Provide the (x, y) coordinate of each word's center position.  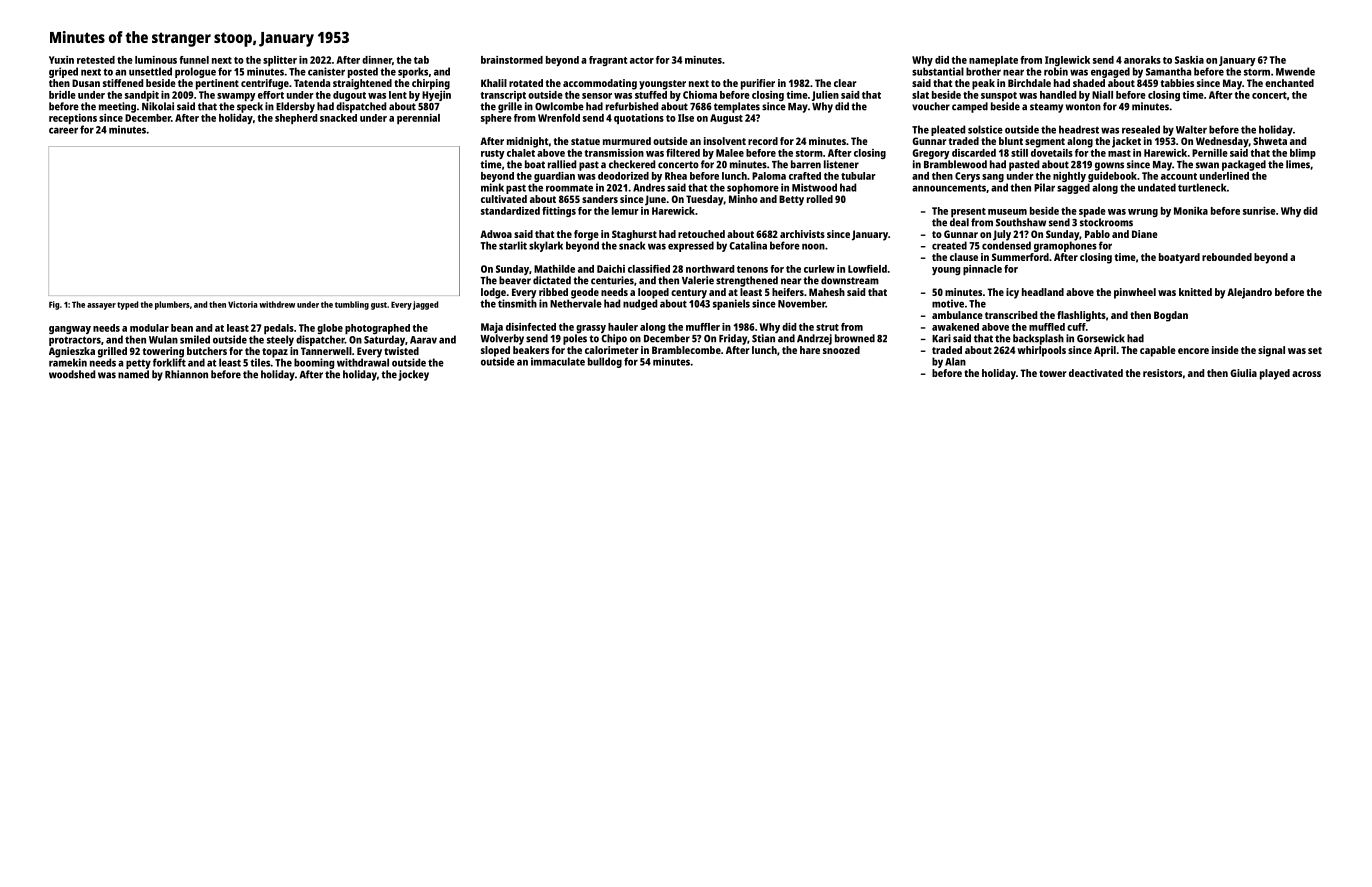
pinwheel (1135, 293)
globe (330, 329)
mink (492, 187)
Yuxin (61, 60)
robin (1056, 71)
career (63, 130)
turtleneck (1202, 187)
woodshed (72, 374)
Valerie (698, 280)
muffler (703, 327)
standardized (510, 211)
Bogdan (1171, 316)
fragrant (608, 61)
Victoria (243, 304)
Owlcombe (559, 106)
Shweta (1270, 141)
